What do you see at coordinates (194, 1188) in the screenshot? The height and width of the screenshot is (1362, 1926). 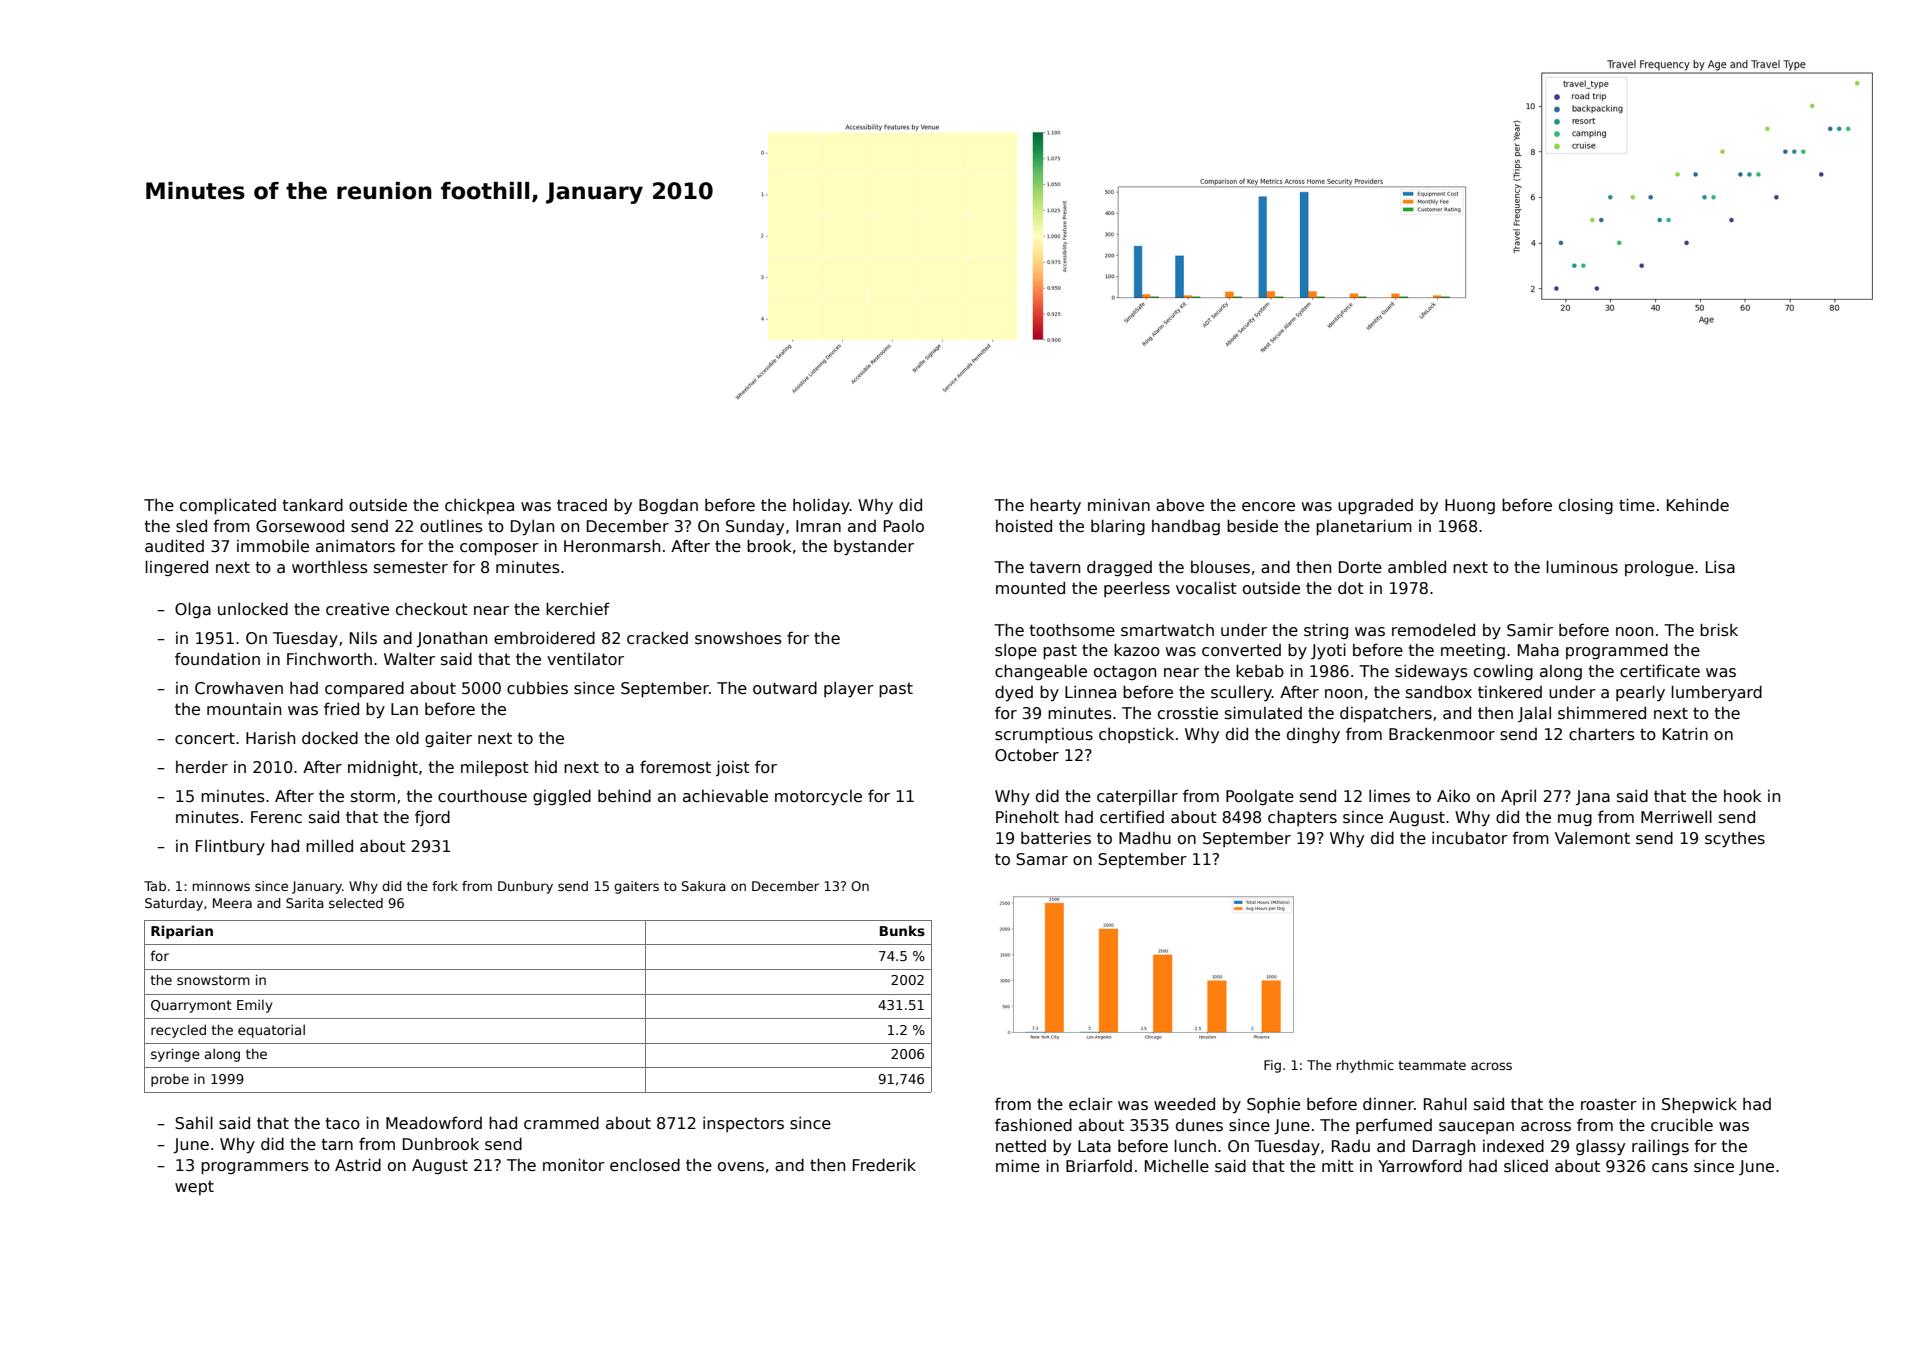 I see `wept` at bounding box center [194, 1188].
